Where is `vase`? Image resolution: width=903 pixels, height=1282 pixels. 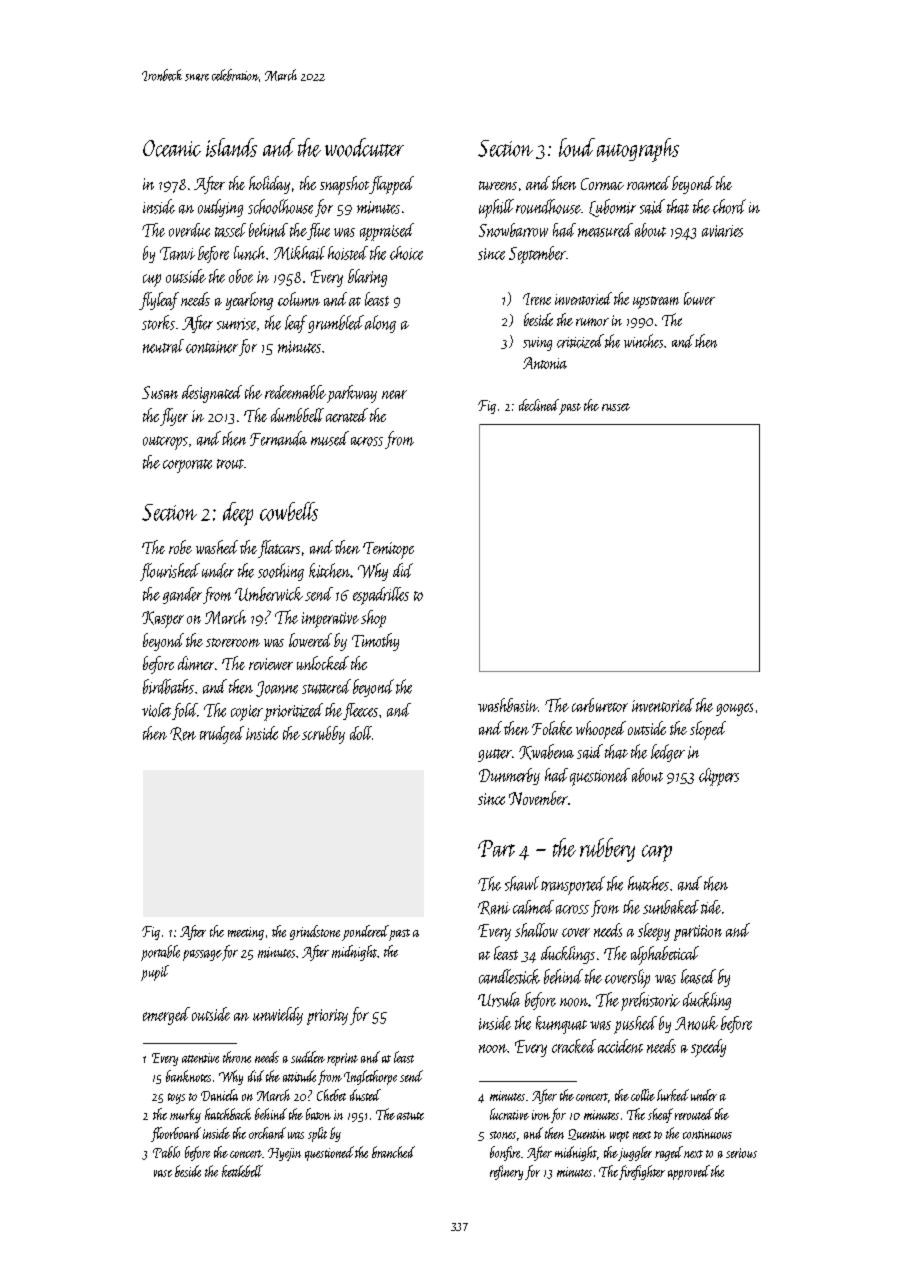 vase is located at coordinates (163, 1173).
